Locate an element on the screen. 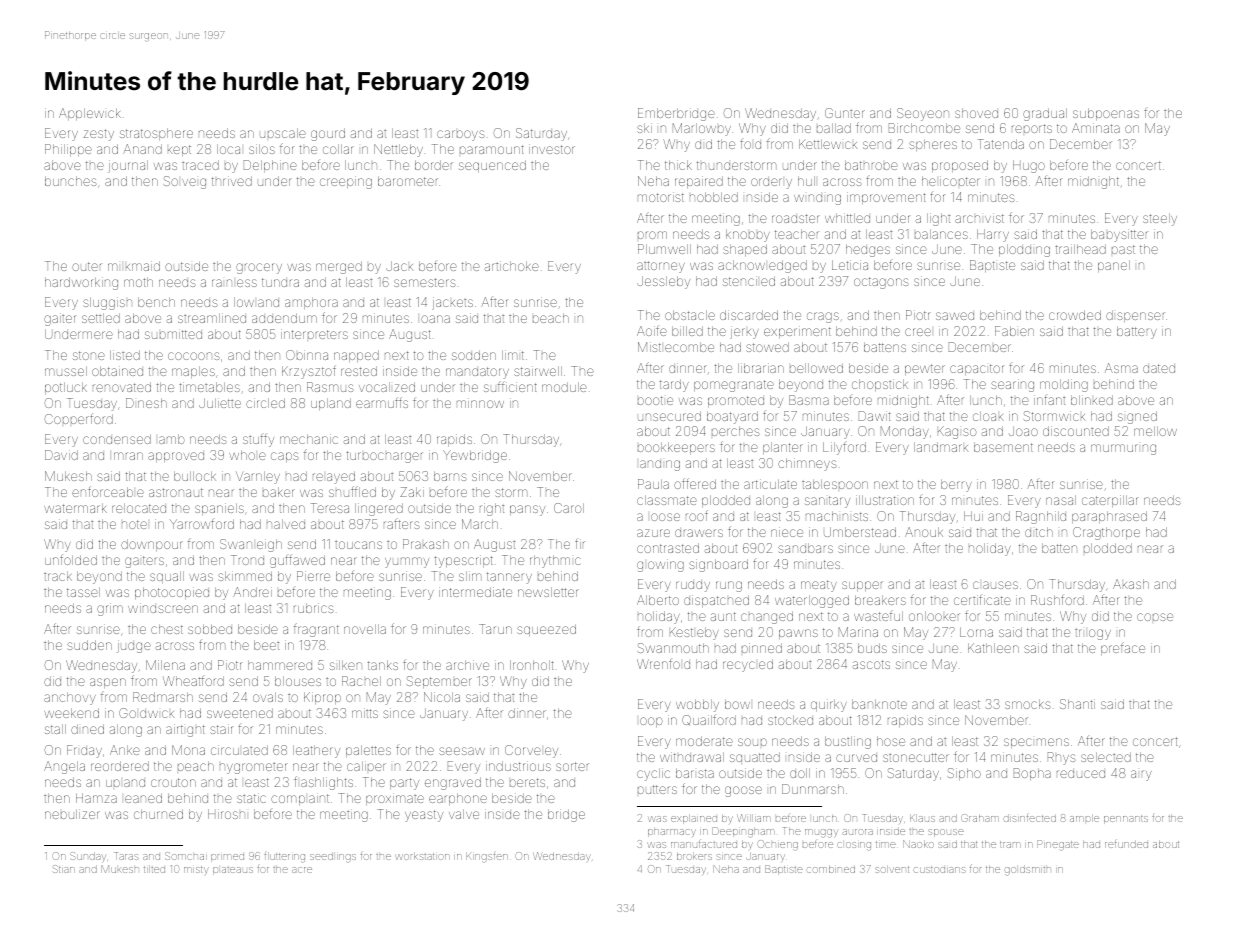 This screenshot has width=1233, height=952. Plumwell is located at coordinates (664, 249).
